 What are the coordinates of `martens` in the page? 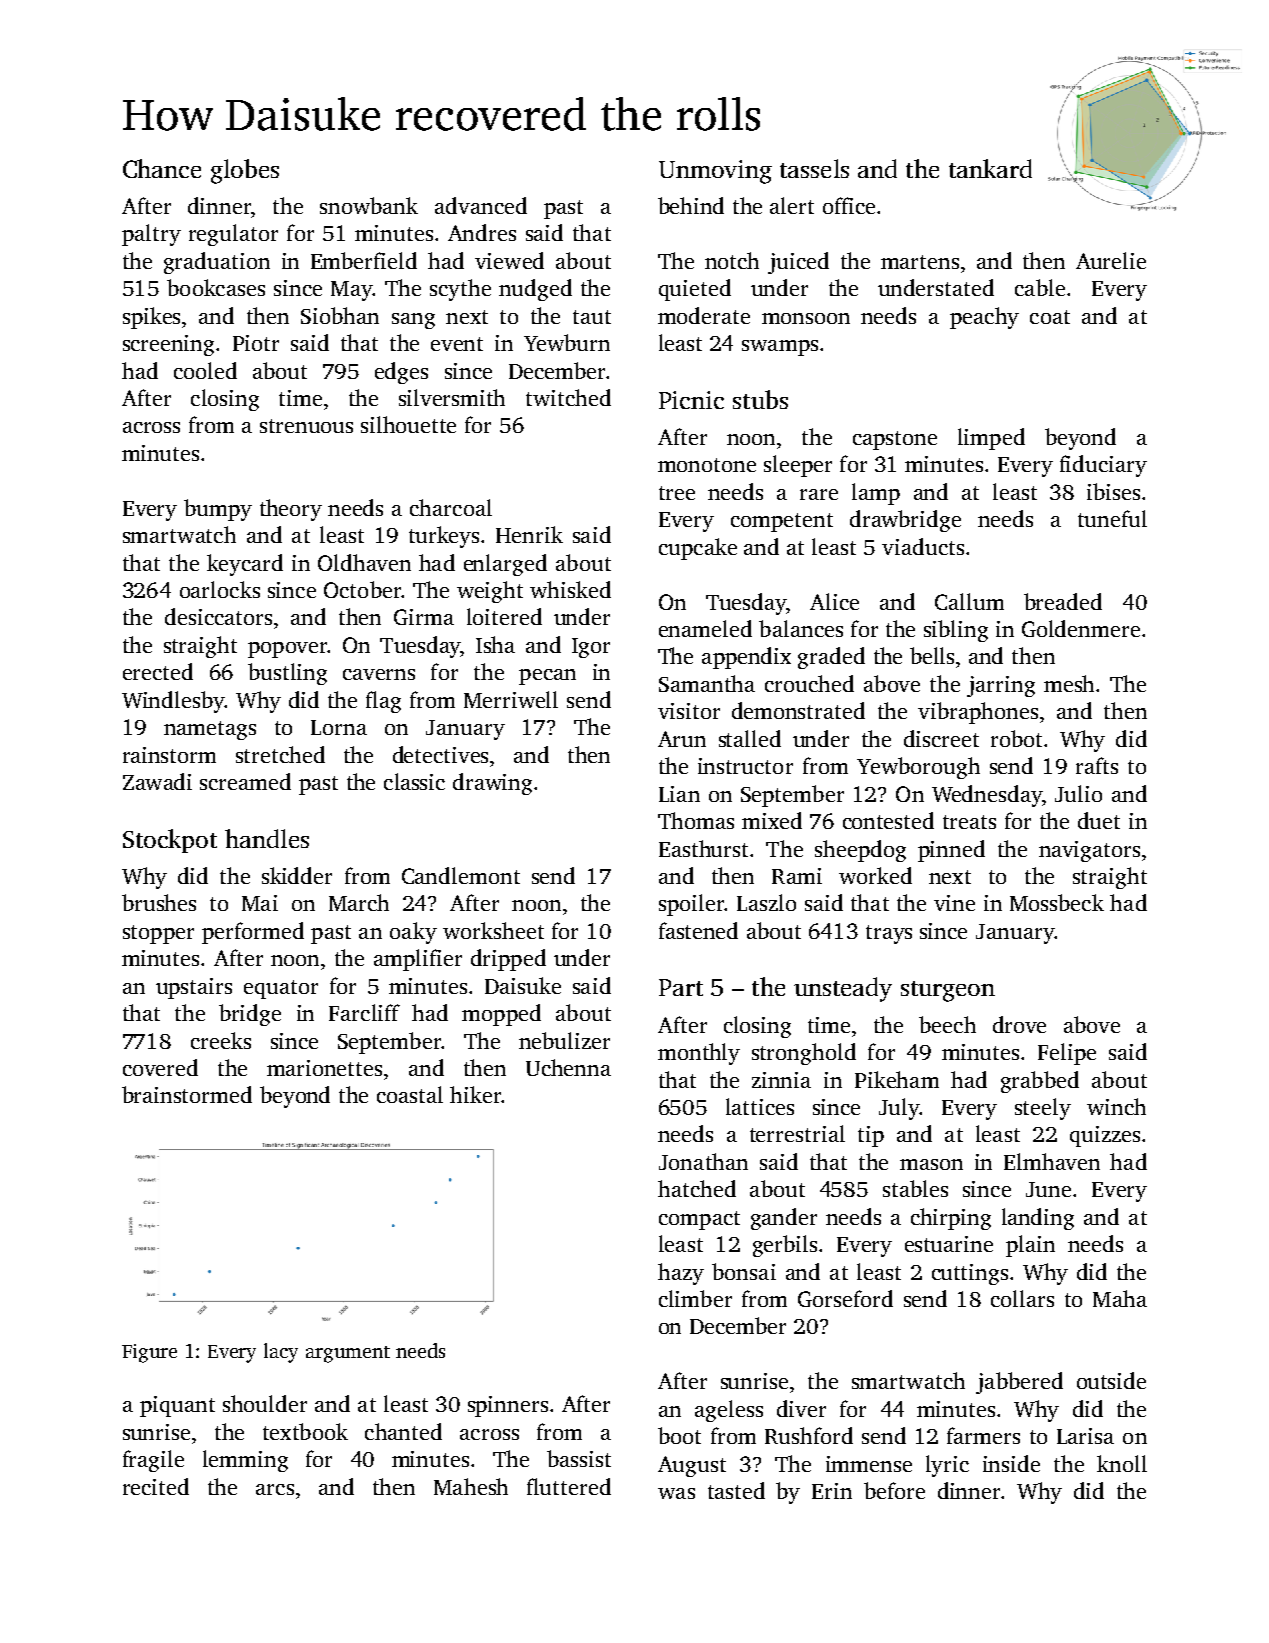 It's located at (920, 262).
